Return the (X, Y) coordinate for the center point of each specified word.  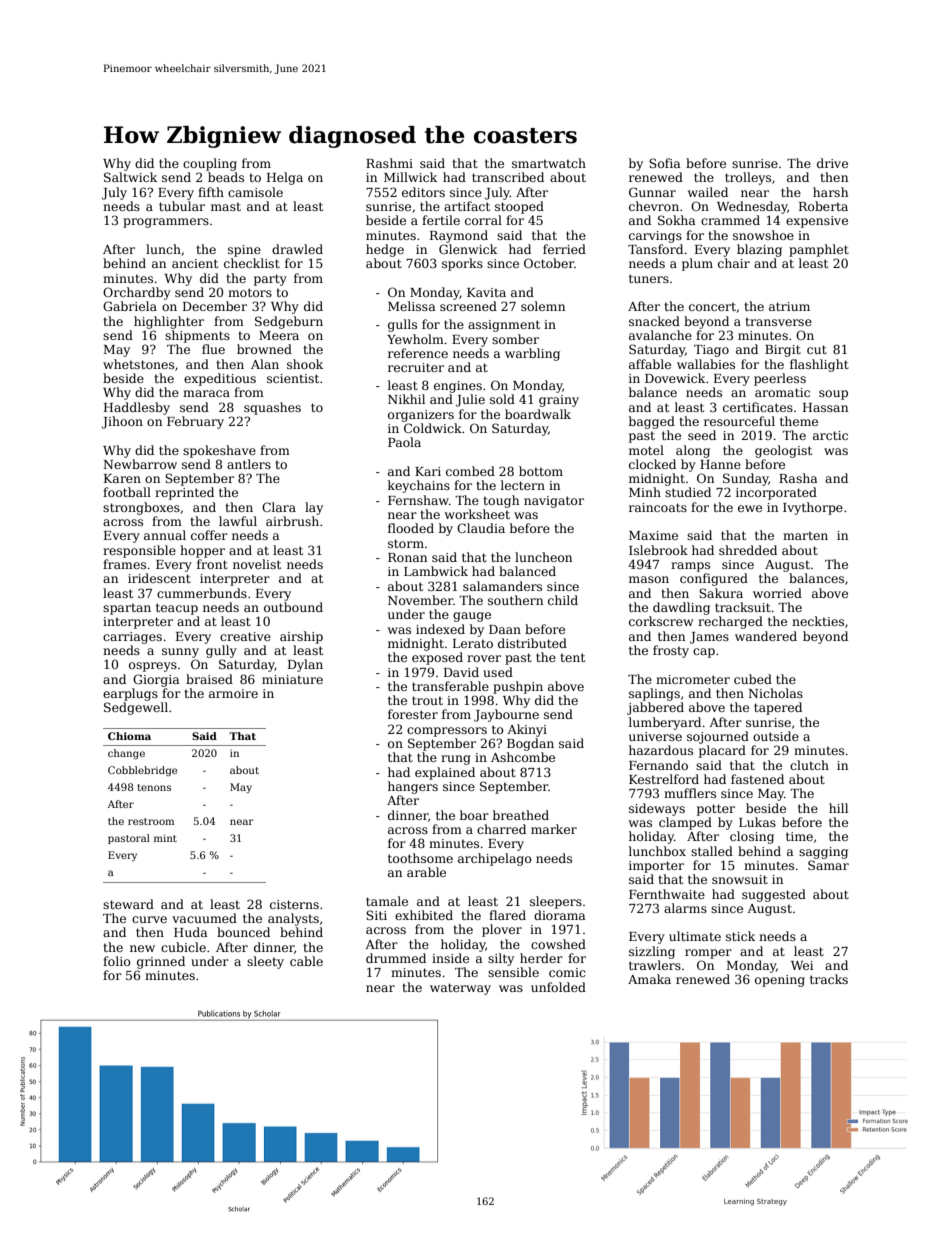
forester (413, 714)
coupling (210, 164)
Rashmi (389, 163)
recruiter (416, 367)
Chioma (129, 736)
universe (655, 736)
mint (165, 838)
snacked (654, 321)
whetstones (138, 364)
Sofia (665, 163)
